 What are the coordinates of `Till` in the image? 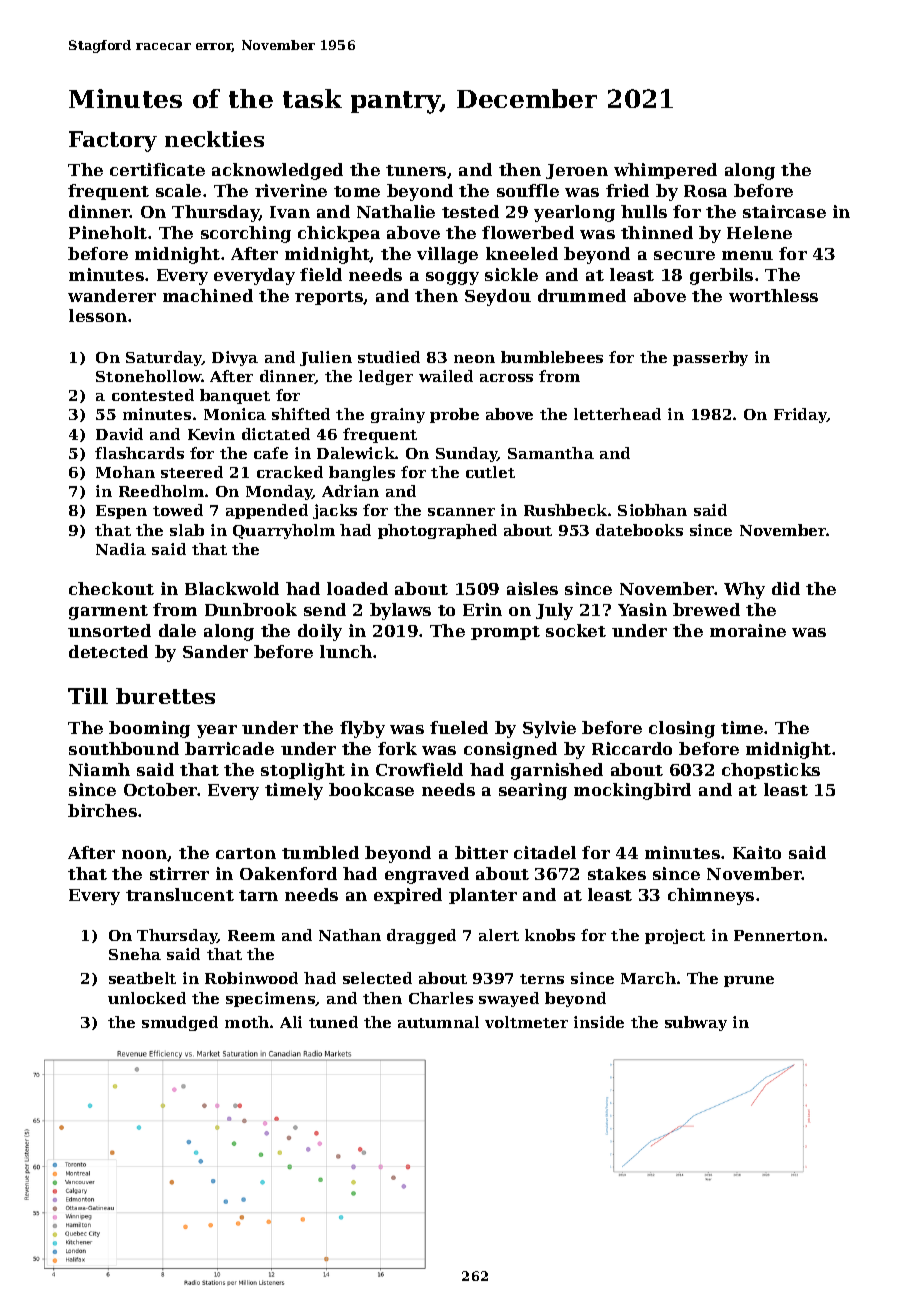 It's located at (88, 696).
